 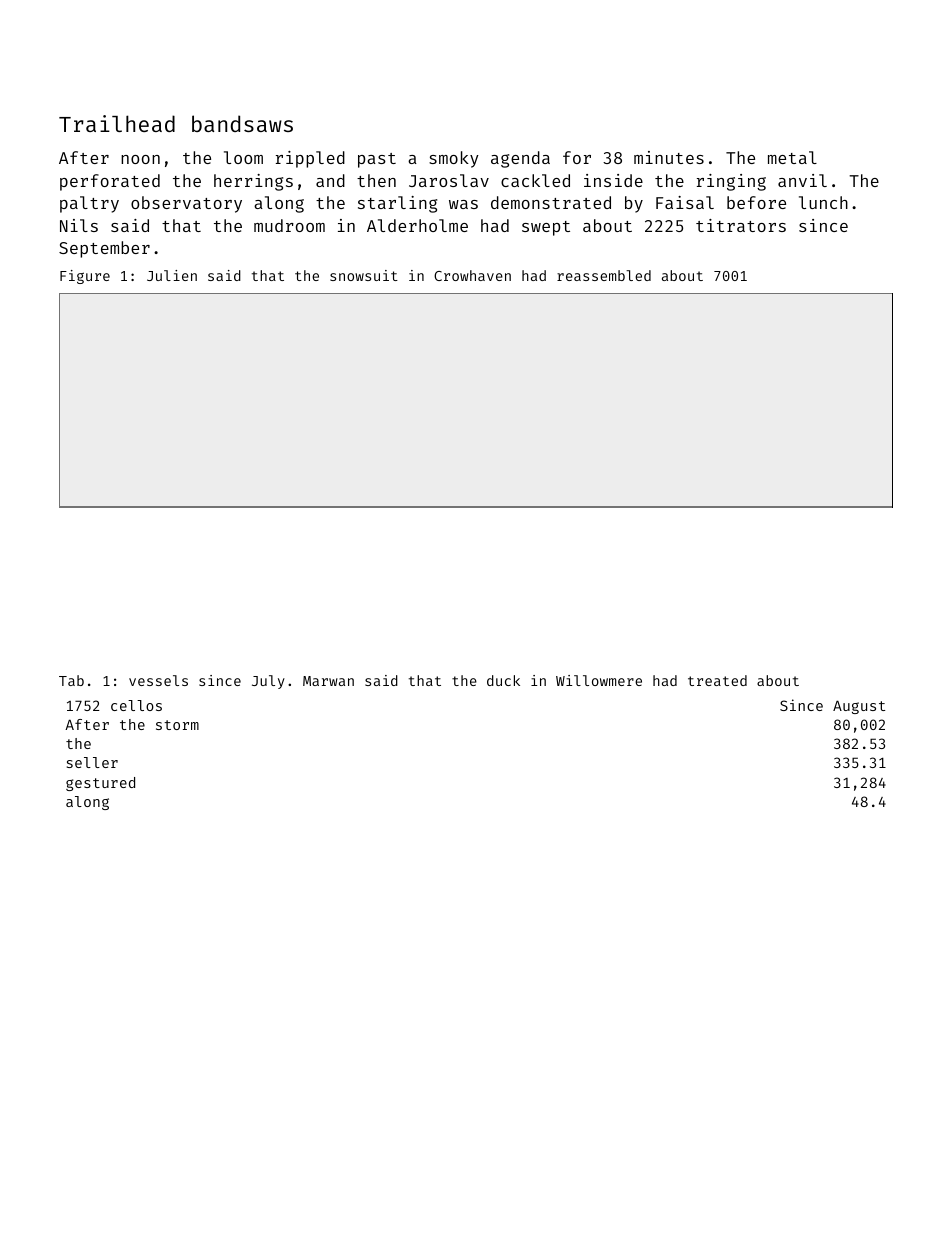 I want to click on treated, so click(x=717, y=680).
